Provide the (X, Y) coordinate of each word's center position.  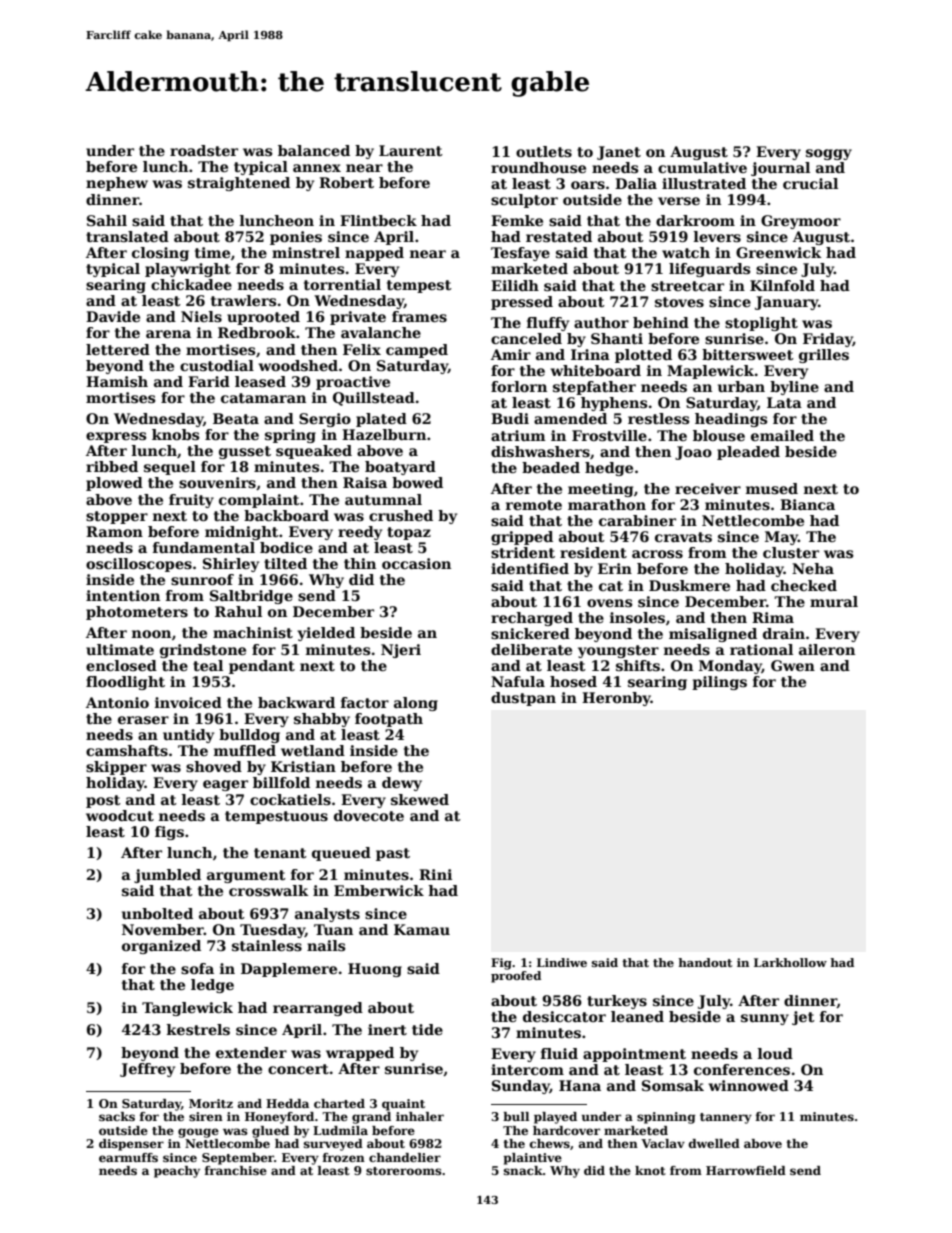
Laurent (411, 150)
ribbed (112, 466)
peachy (177, 1172)
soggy (829, 154)
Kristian (303, 766)
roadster (204, 150)
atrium (518, 435)
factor (365, 702)
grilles (824, 356)
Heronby (616, 699)
